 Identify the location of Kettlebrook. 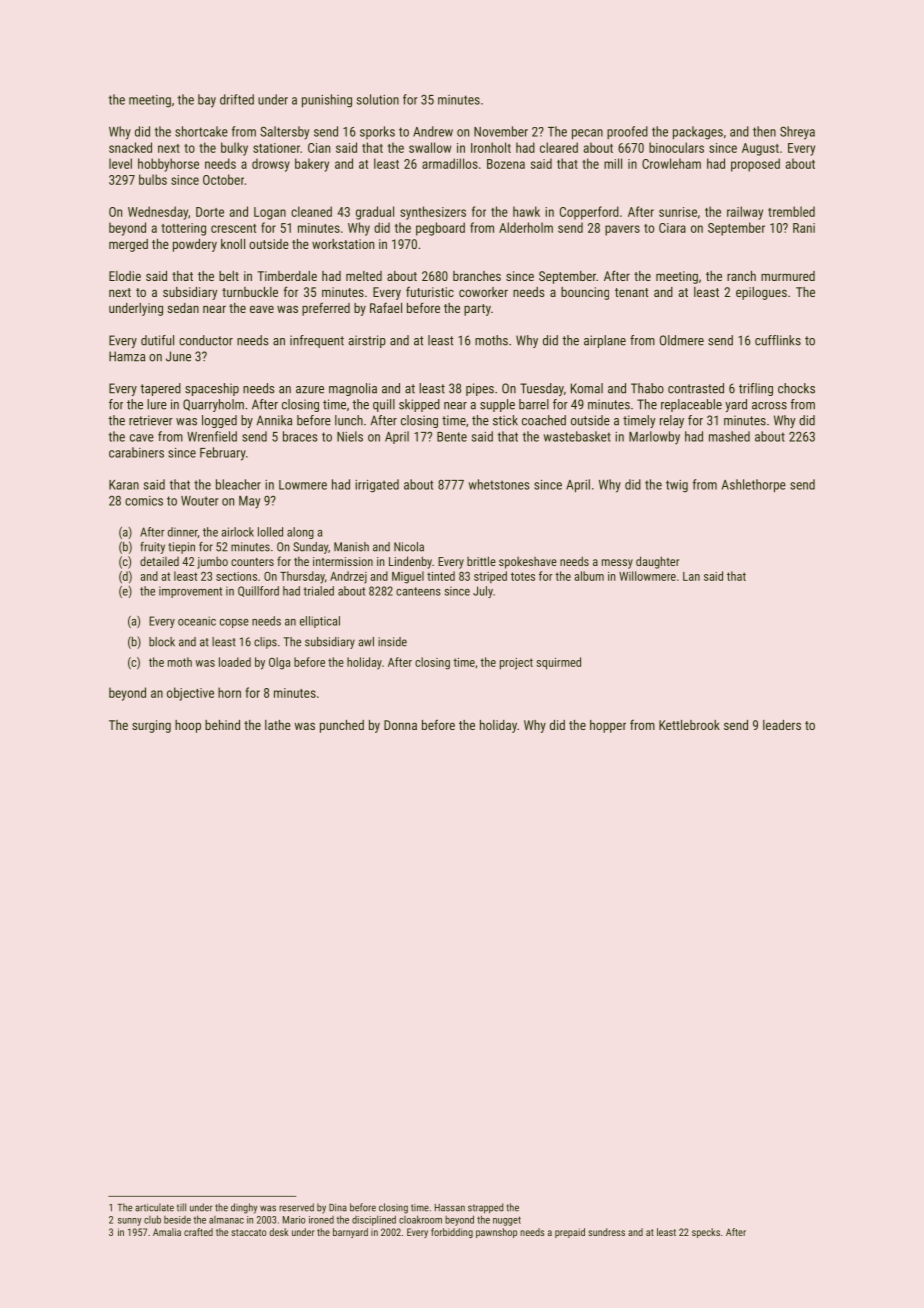
(689, 725).
